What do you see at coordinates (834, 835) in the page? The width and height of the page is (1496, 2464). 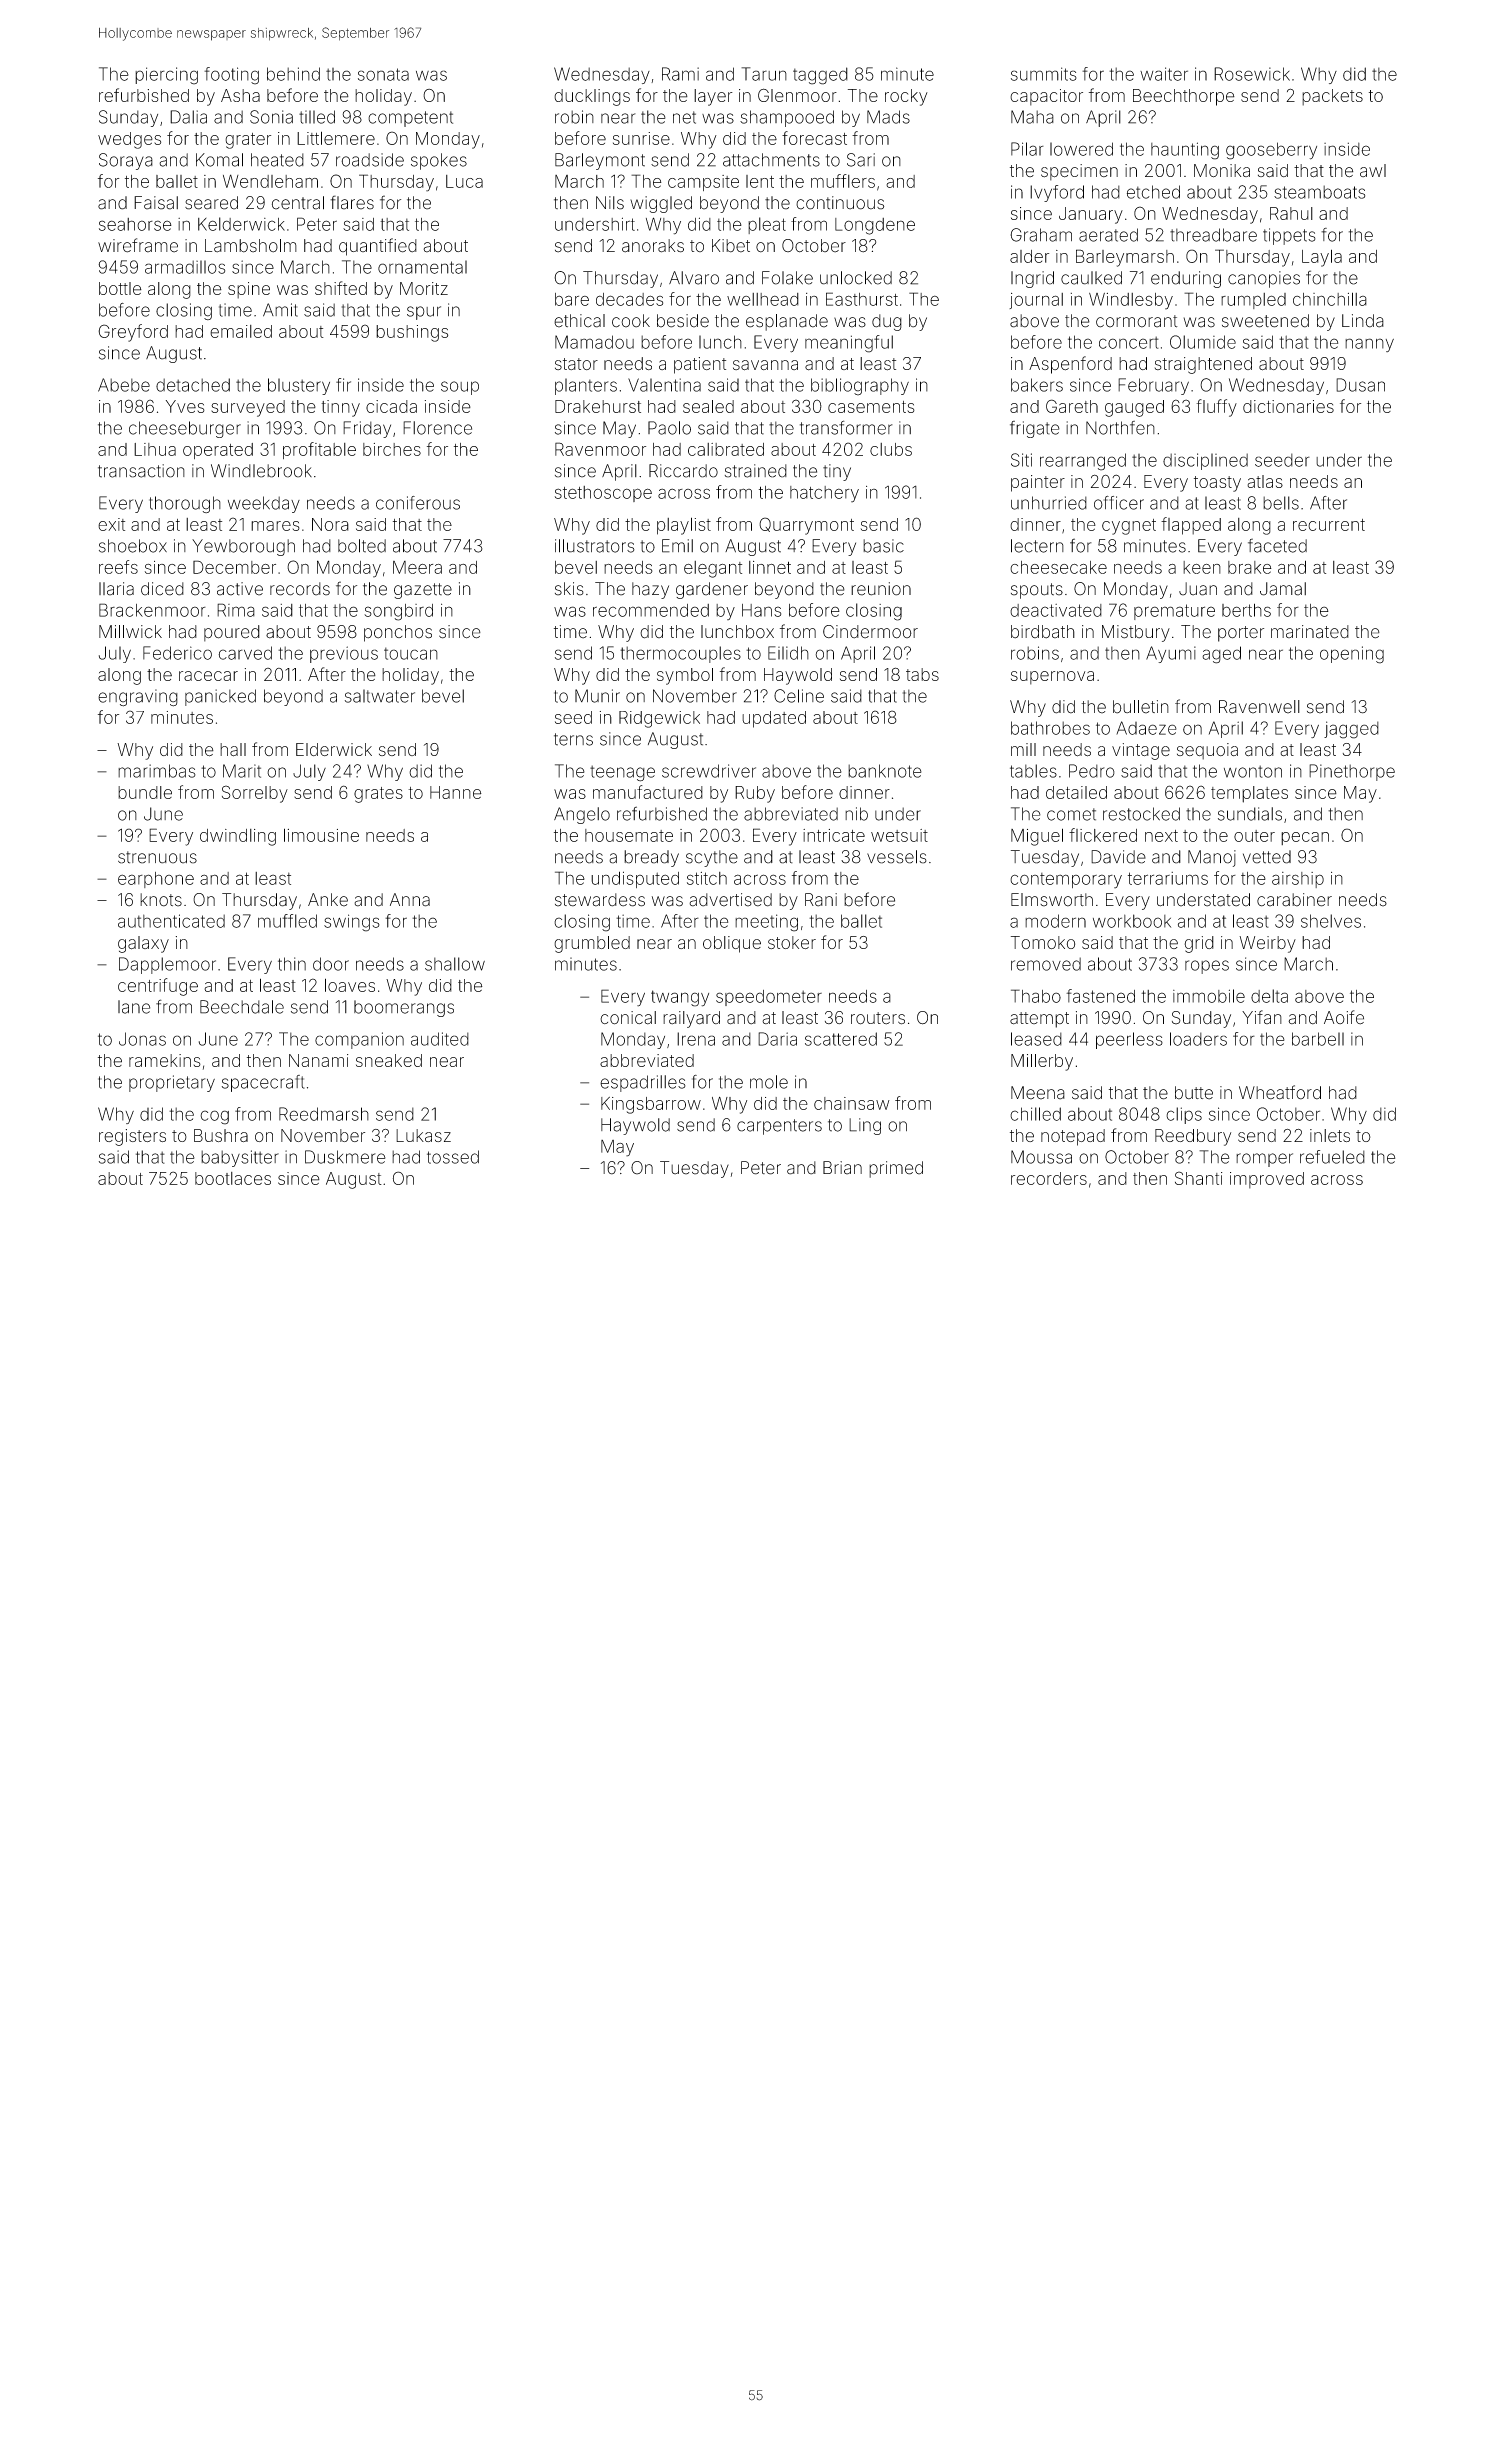 I see `intricate` at bounding box center [834, 835].
